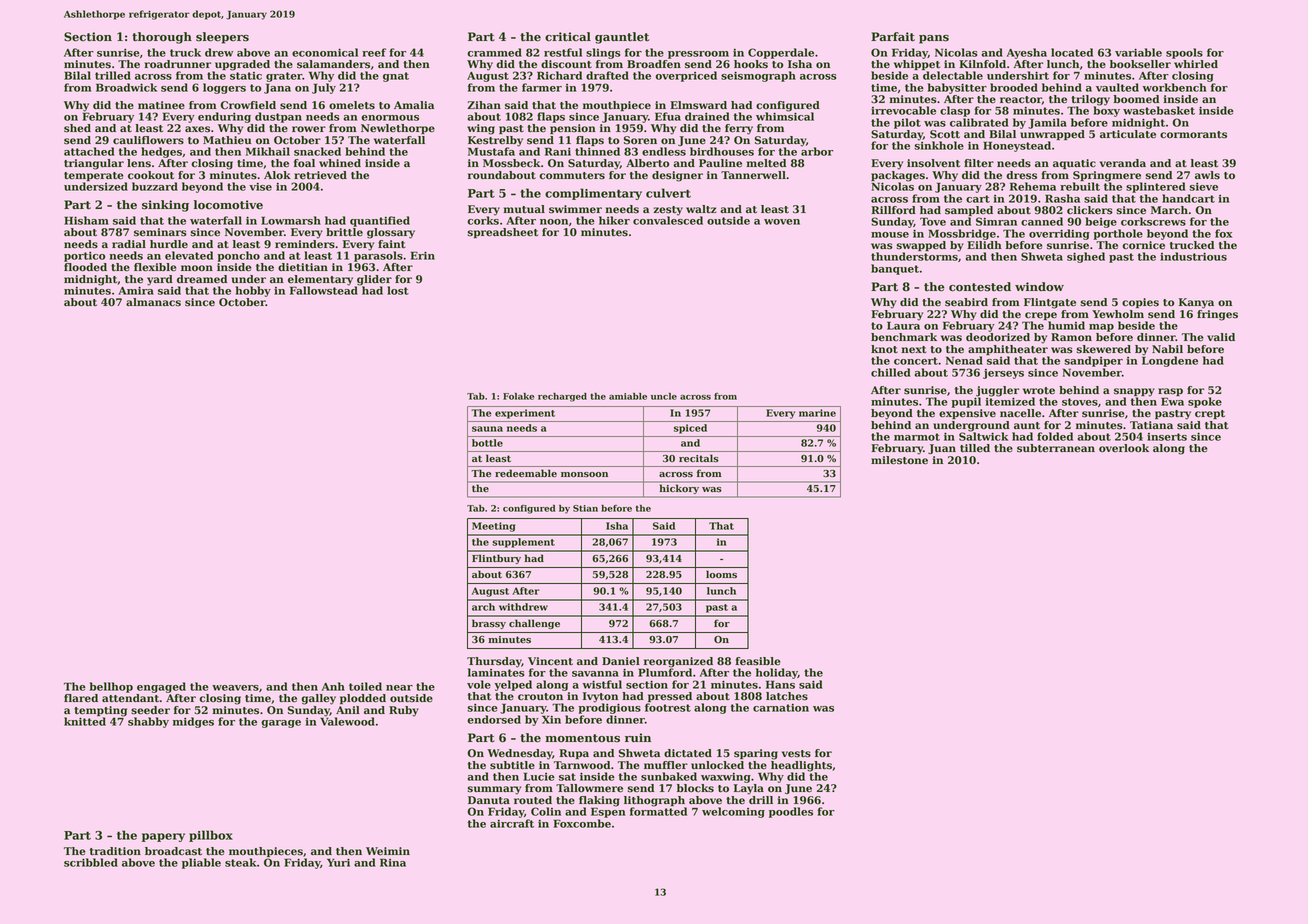 The image size is (1308, 924). Describe the element at coordinates (975, 448) in the screenshot. I see `tilled` at that location.
